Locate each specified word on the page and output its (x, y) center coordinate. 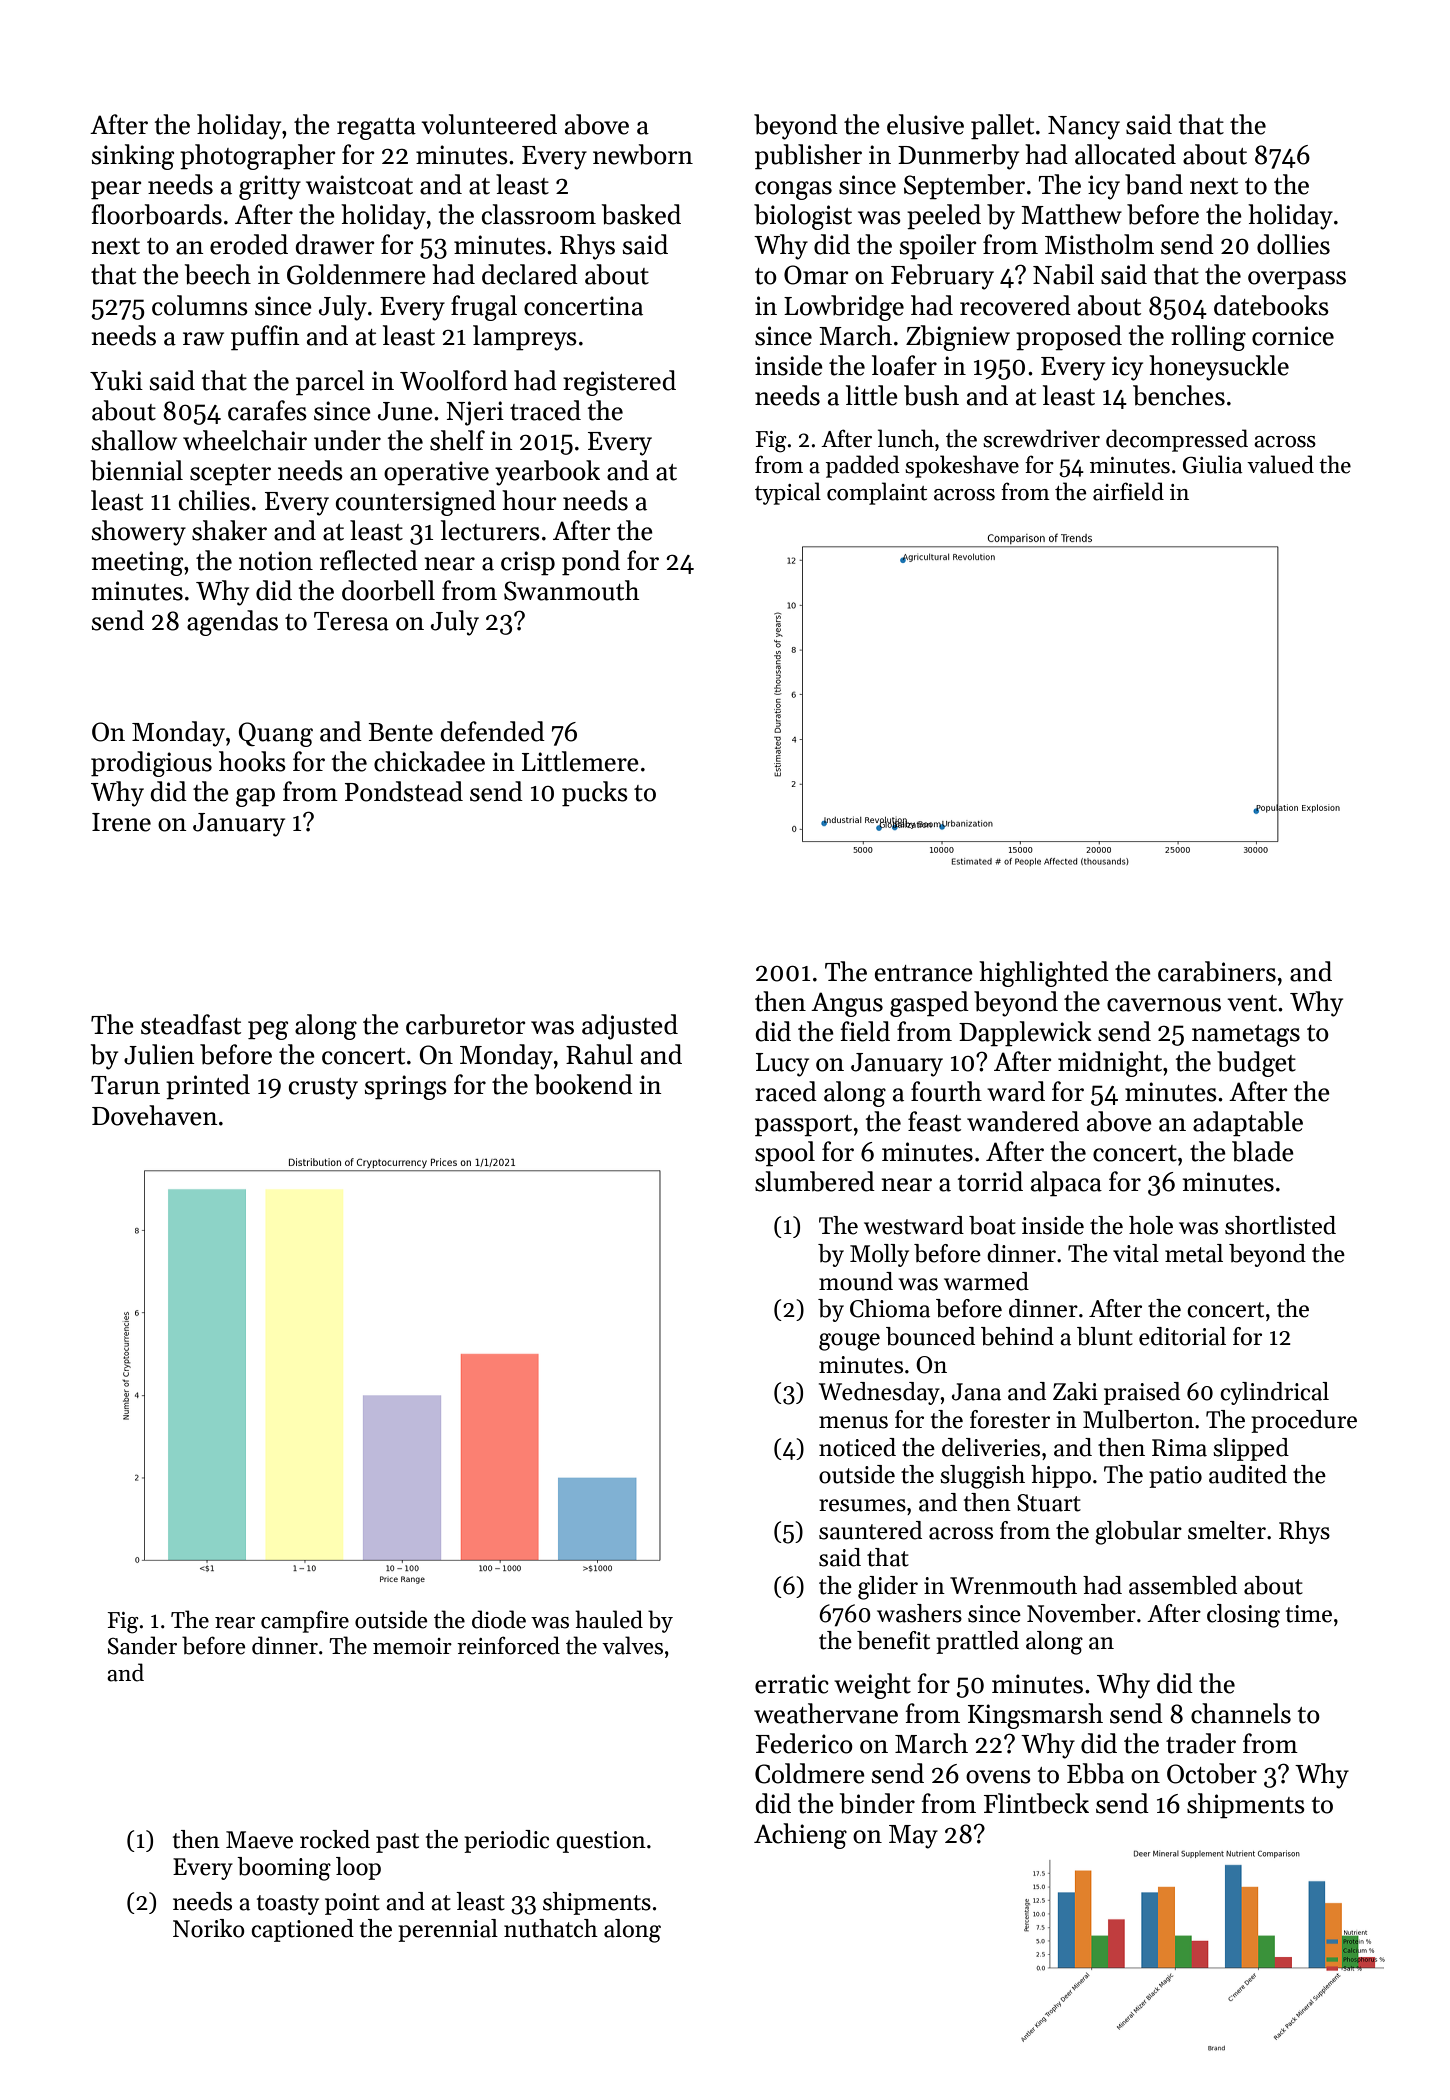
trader (1201, 1743)
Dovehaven (155, 1115)
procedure (1304, 1421)
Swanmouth (571, 590)
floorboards (157, 214)
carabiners (1217, 971)
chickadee (429, 761)
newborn (643, 154)
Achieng (800, 1836)
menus (853, 1422)
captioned (302, 1930)
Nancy (1084, 128)
